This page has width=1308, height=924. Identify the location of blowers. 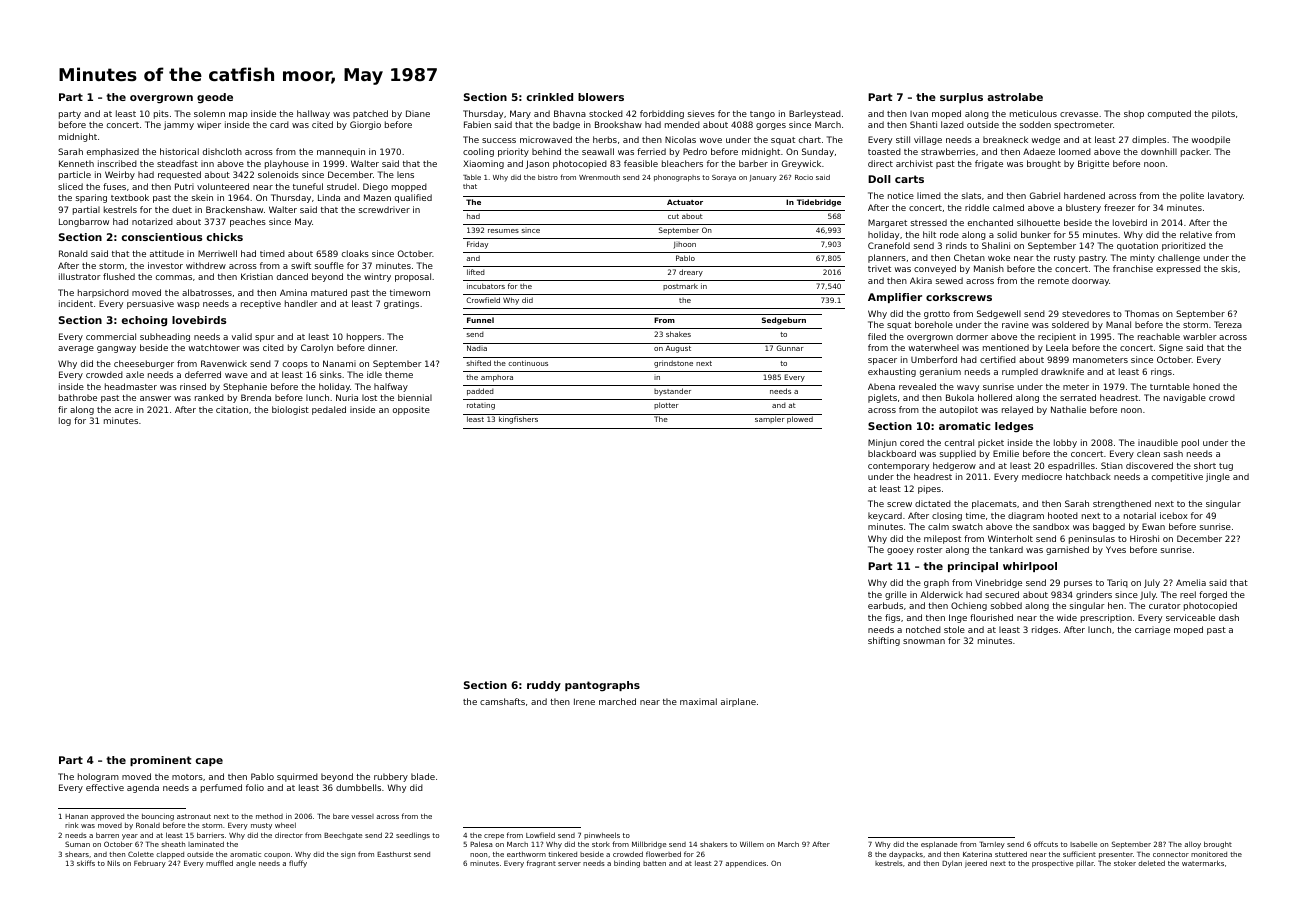
(601, 97).
